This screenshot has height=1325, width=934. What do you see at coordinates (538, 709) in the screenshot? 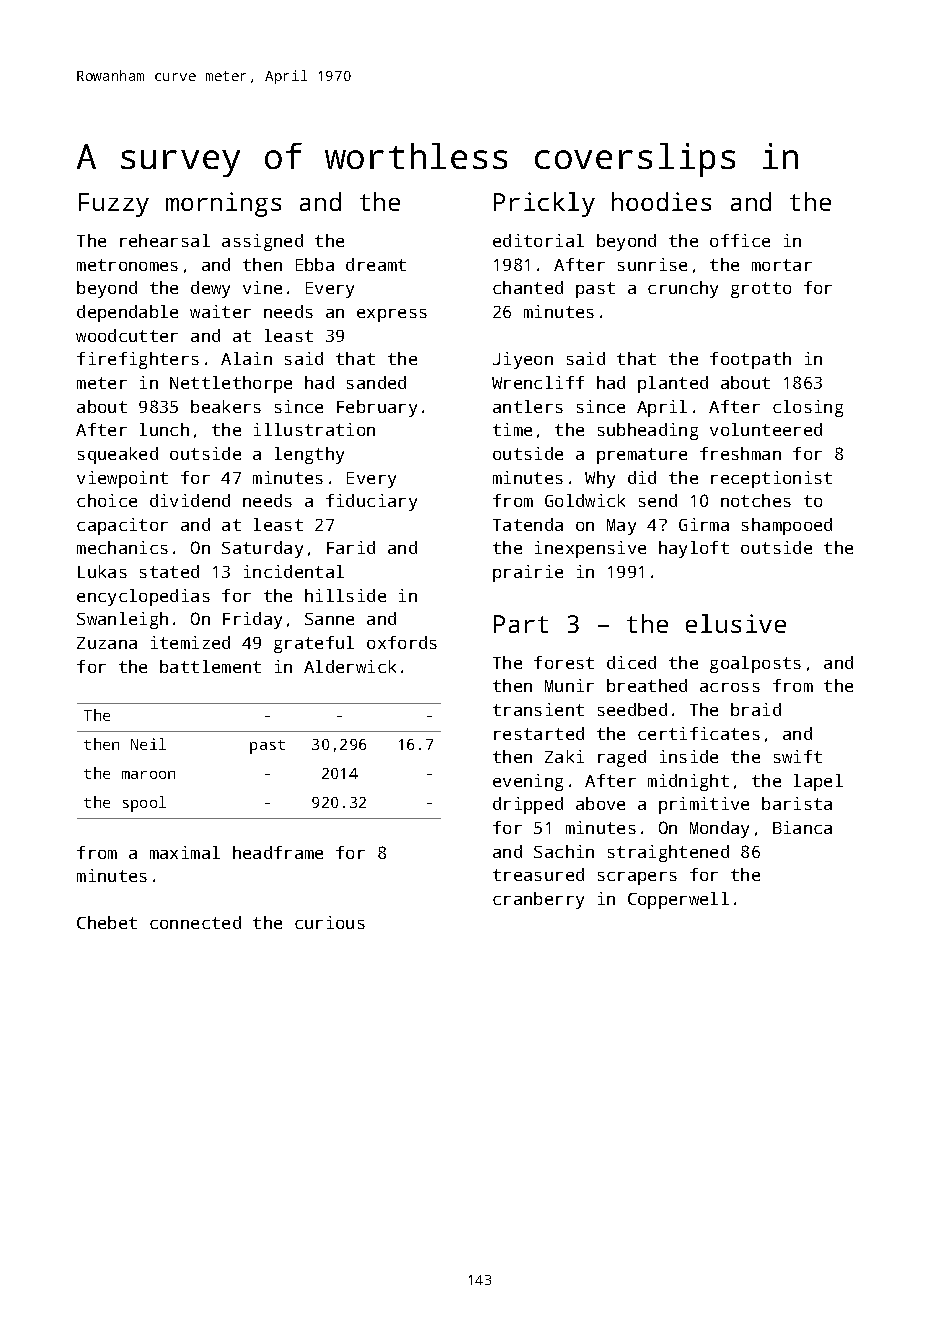
I see `transient` at bounding box center [538, 709].
